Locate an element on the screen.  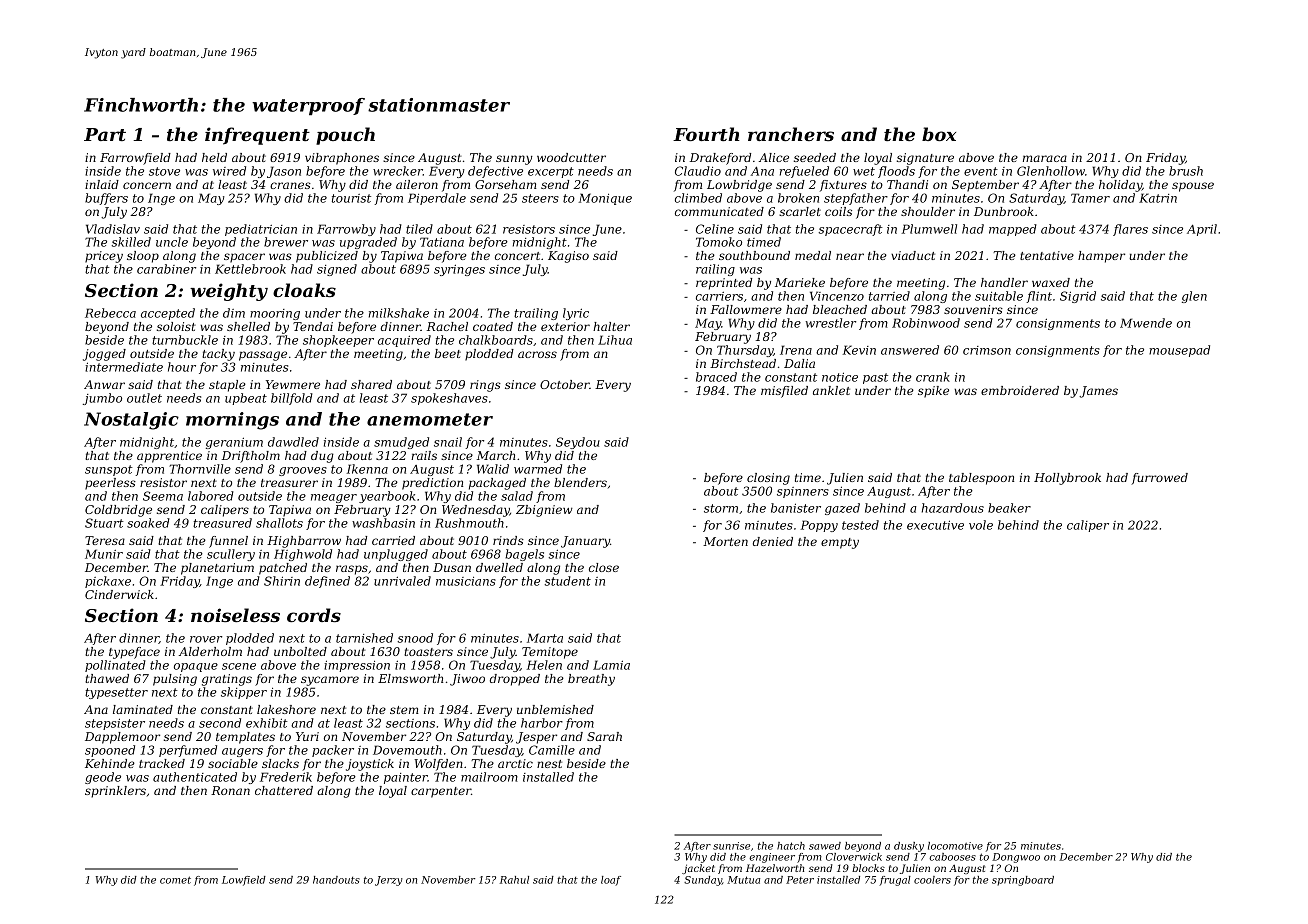
cords is located at coordinates (314, 615).
